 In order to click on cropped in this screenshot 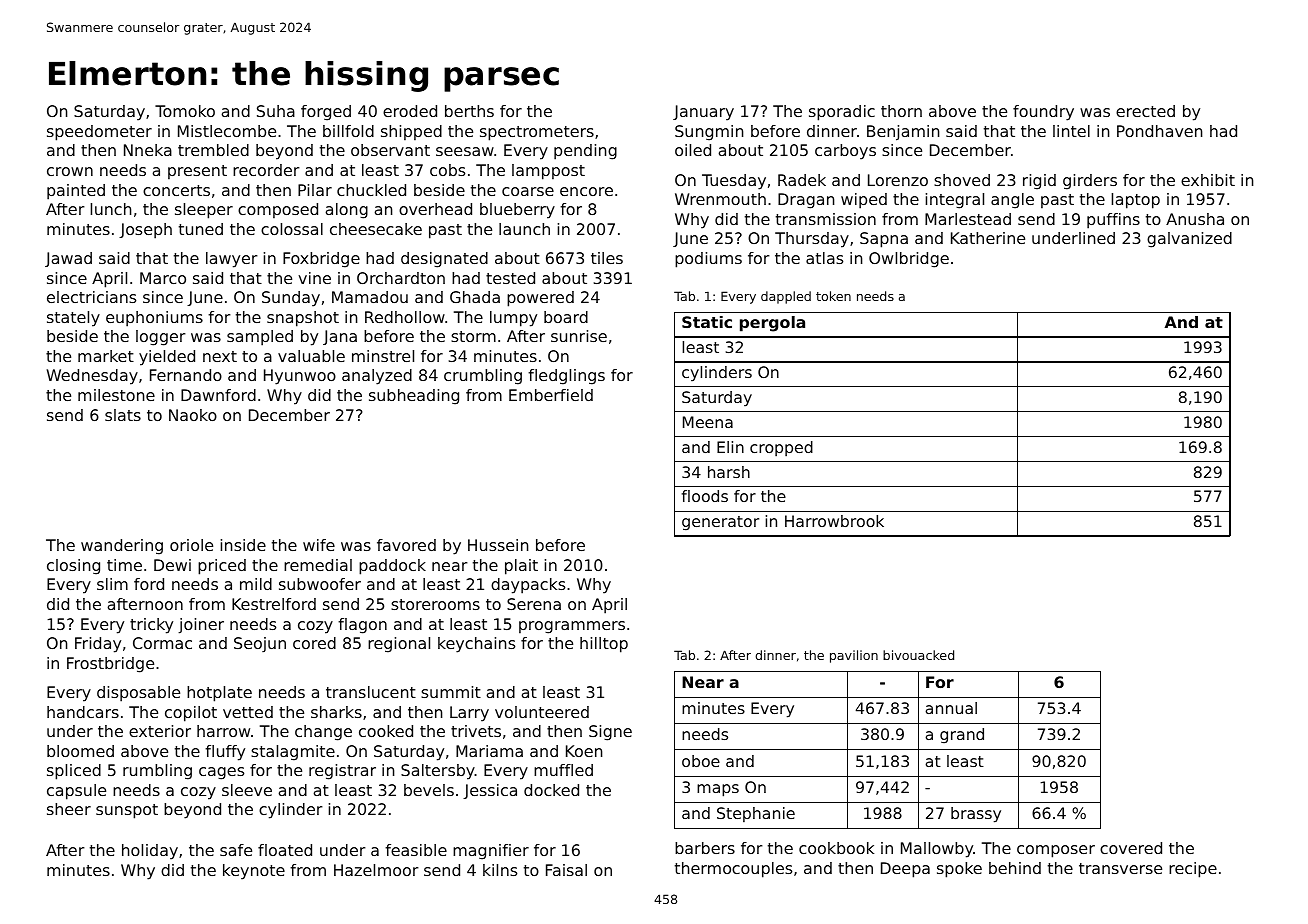, I will do `click(781, 448)`.
